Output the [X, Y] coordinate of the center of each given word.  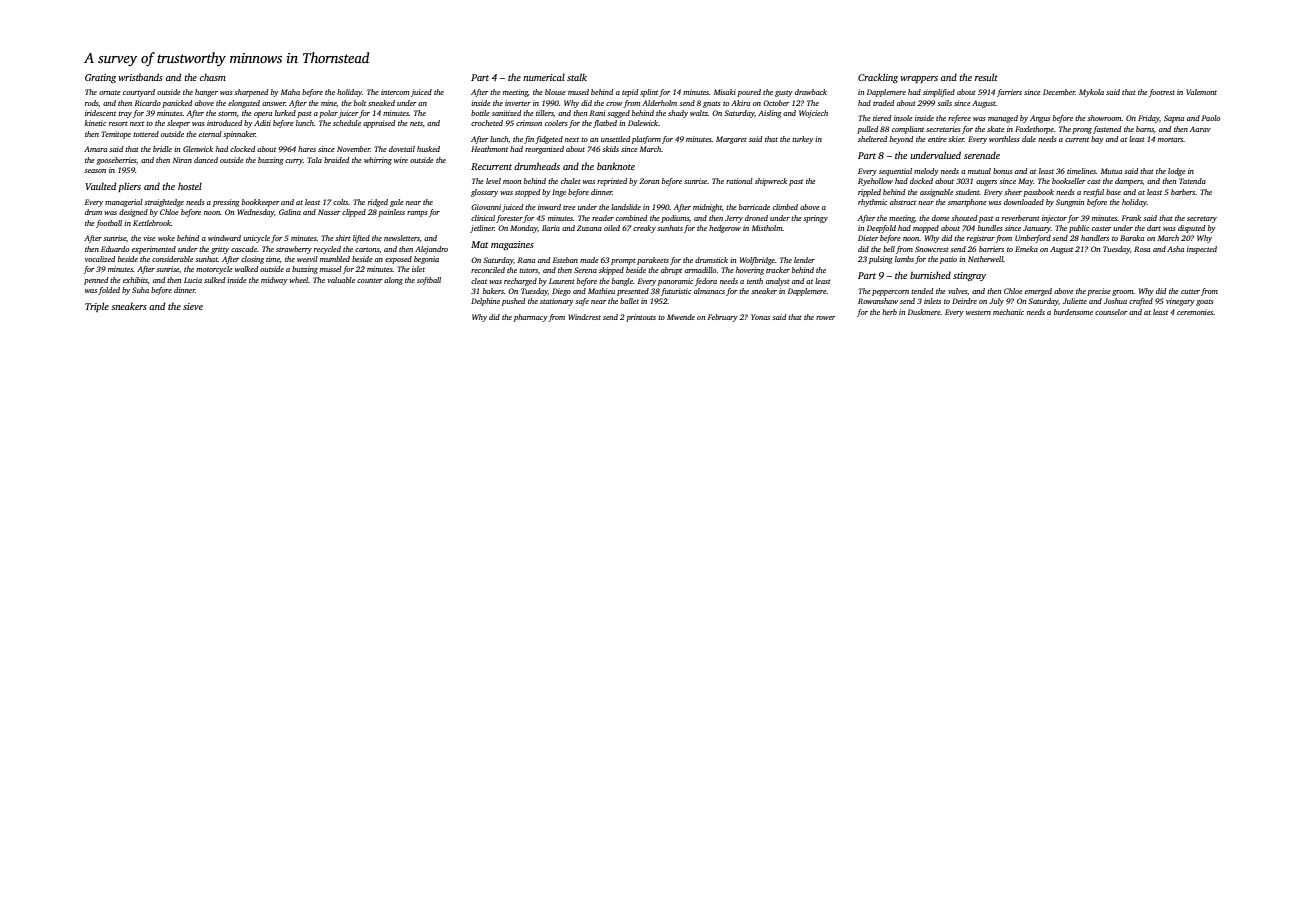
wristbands [140, 77]
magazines [512, 245]
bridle [162, 149]
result [986, 77]
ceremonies [1195, 312]
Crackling [878, 78]
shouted [964, 218]
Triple [97, 307]
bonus [1003, 171]
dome [941, 218]
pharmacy [531, 318]
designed [133, 213]
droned [756, 218]
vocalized [100, 259]
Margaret [731, 140]
